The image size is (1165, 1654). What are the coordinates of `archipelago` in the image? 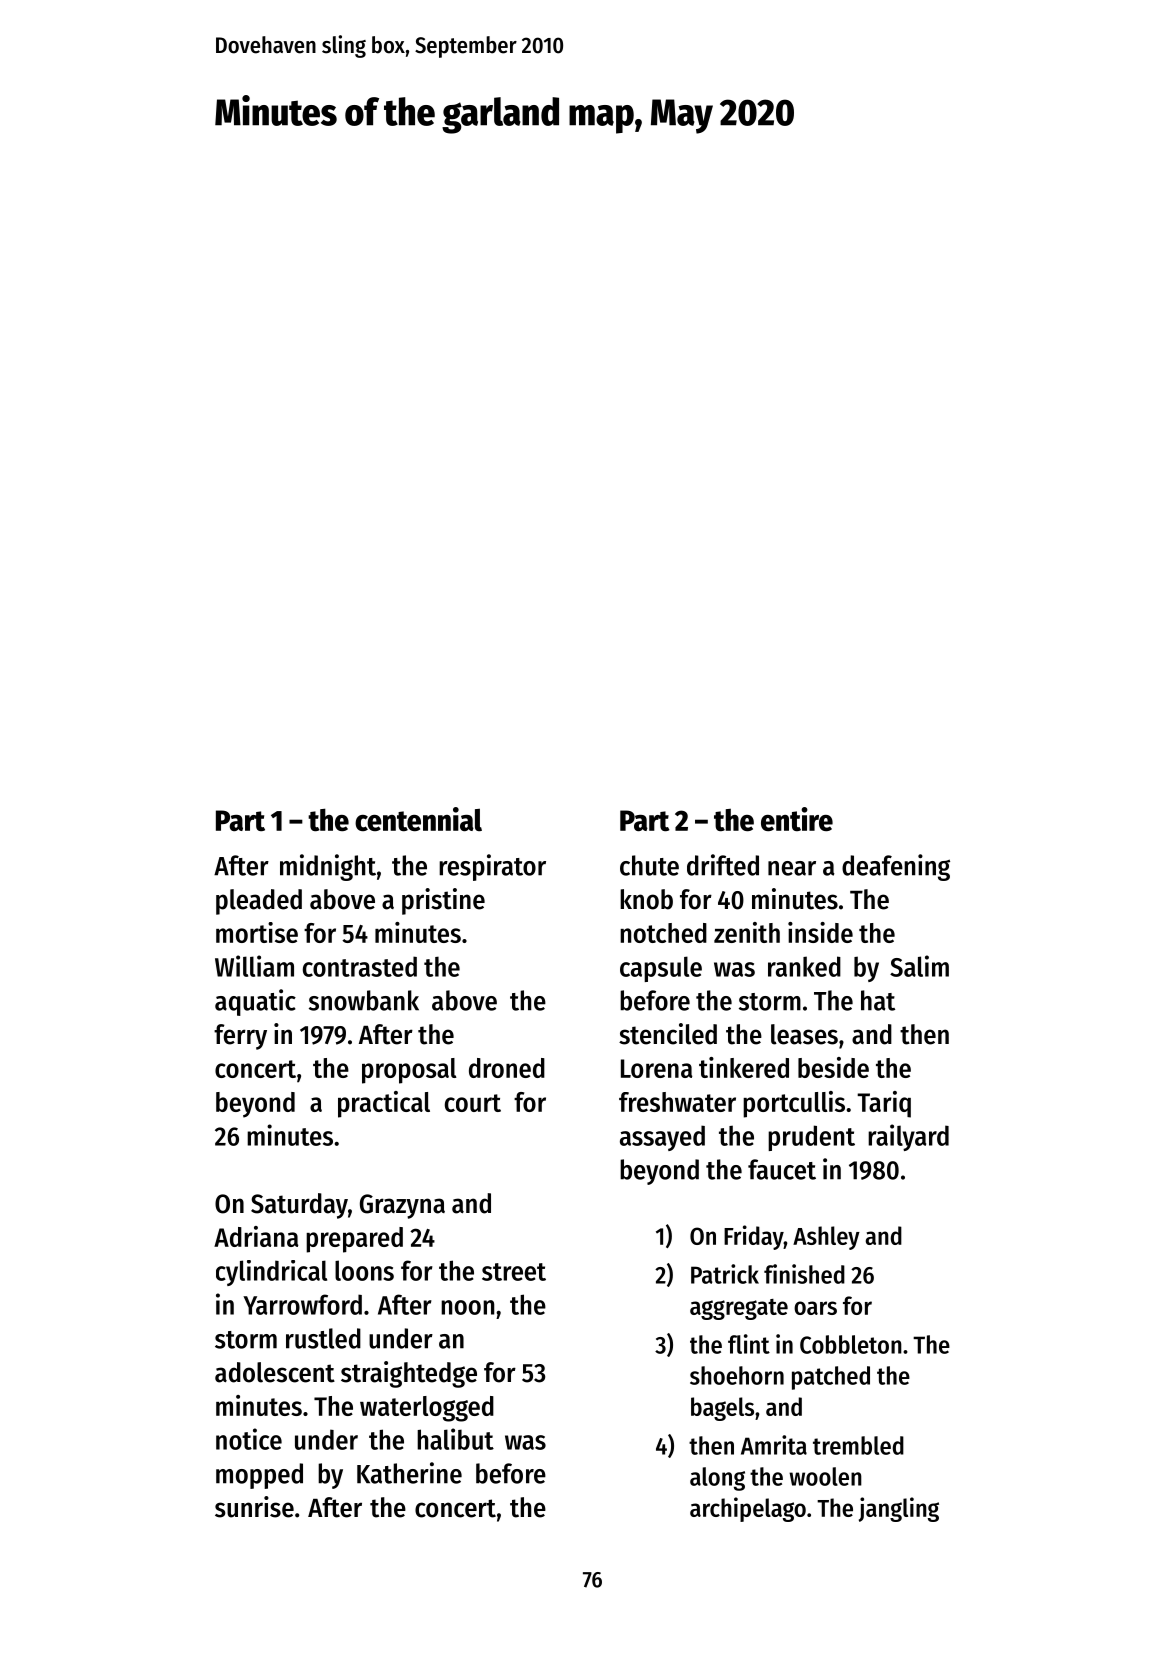 It's located at (748, 1509).
